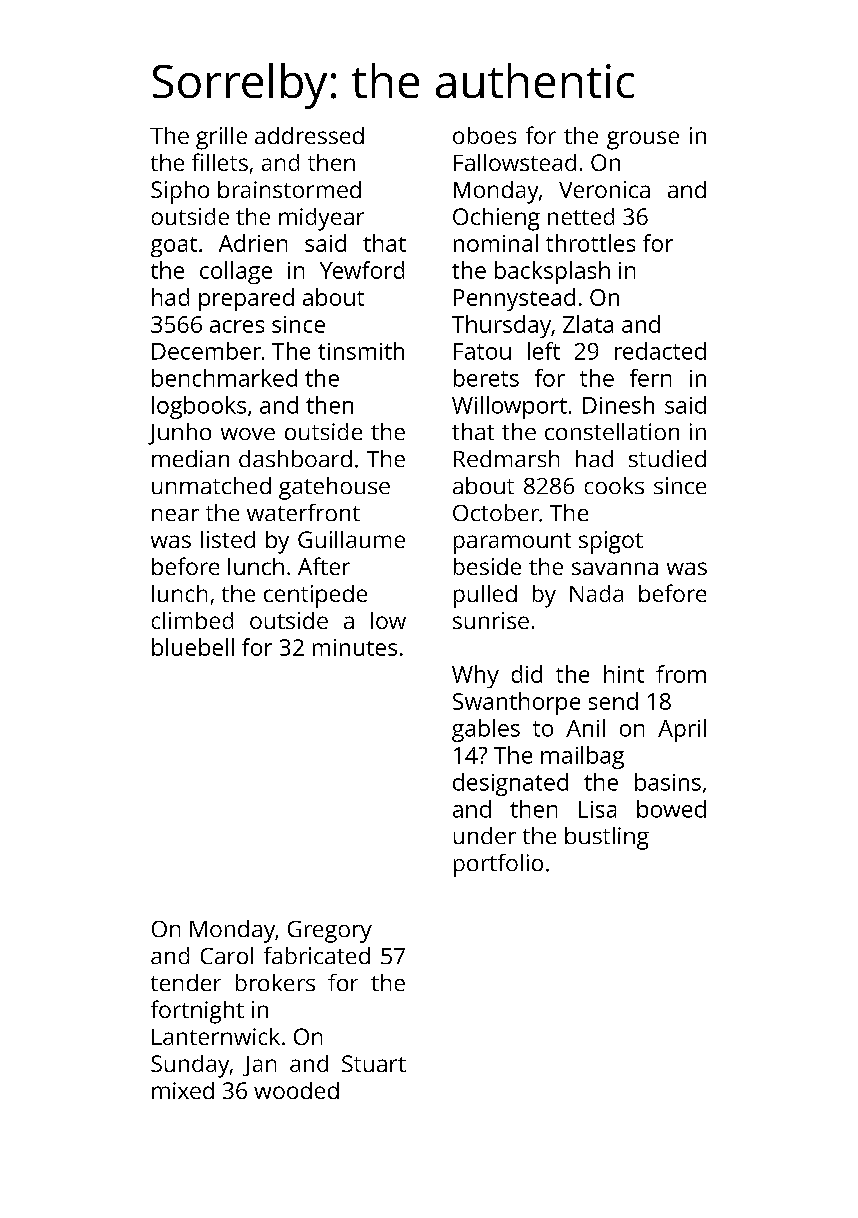  Describe the element at coordinates (221, 138) in the image. I see `grille` at that location.
